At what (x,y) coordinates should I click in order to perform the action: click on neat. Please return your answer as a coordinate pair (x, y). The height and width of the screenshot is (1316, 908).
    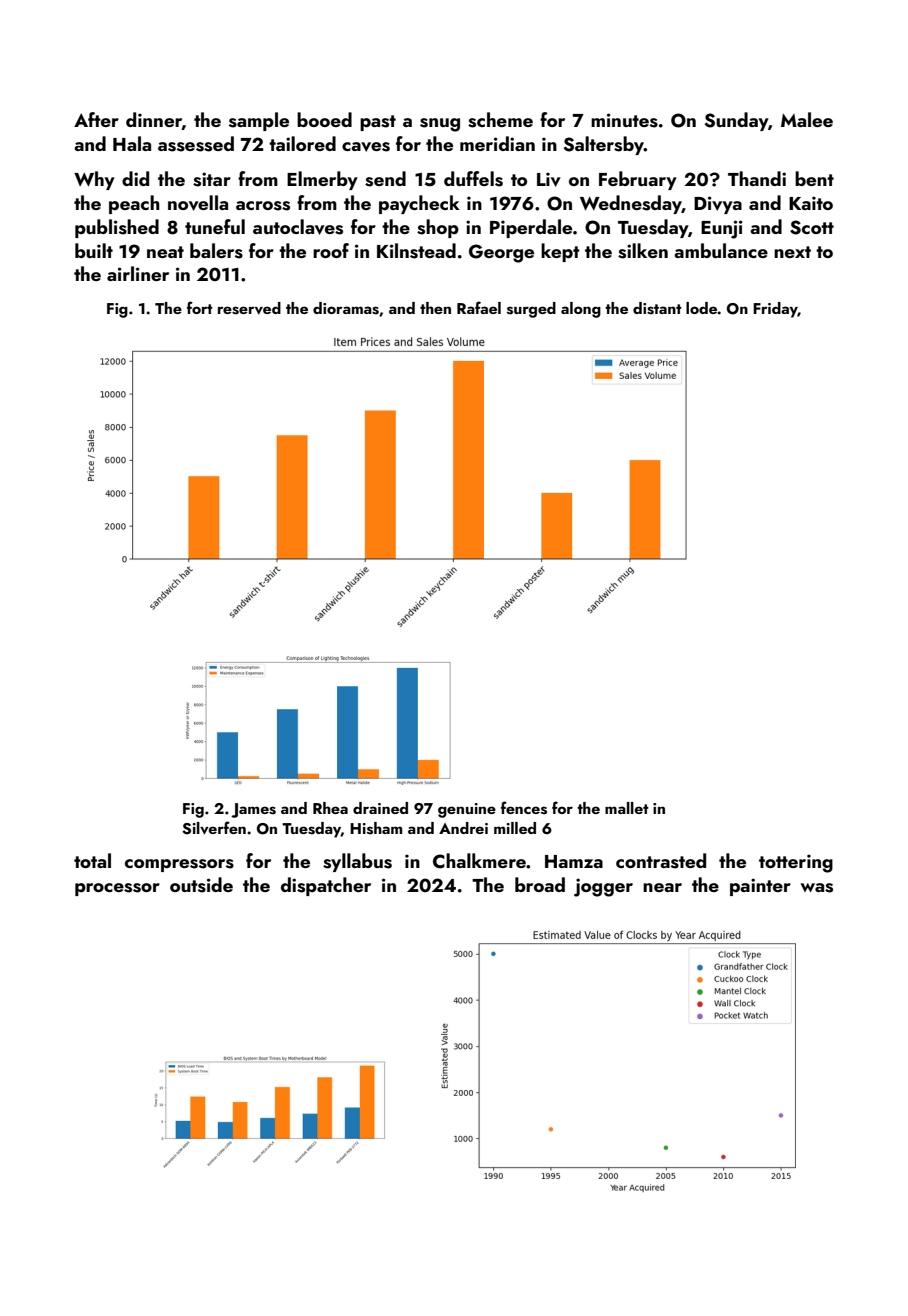
    Looking at the image, I should click on (165, 252).
